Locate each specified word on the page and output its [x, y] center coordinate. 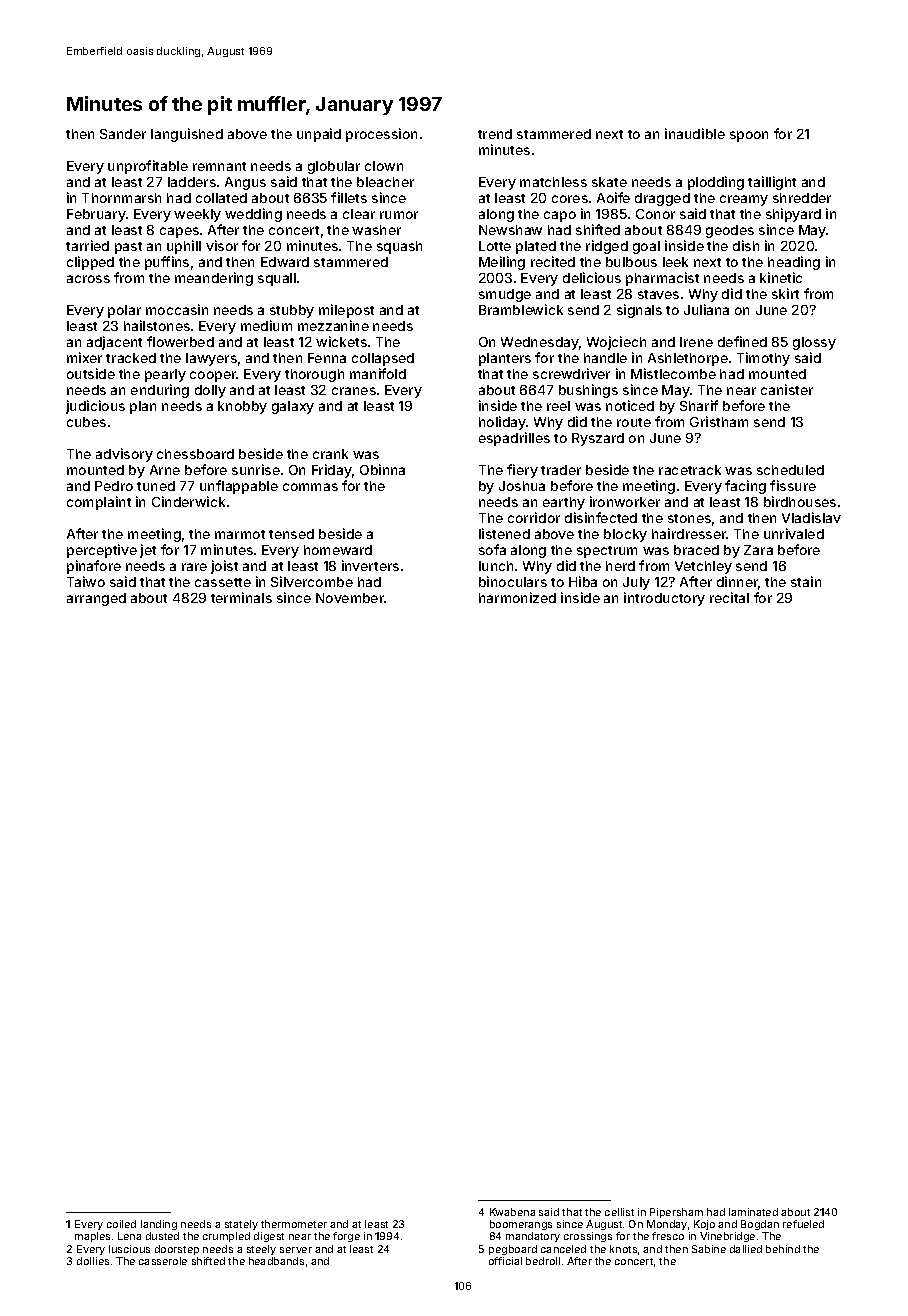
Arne [165, 470]
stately [241, 1225]
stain [806, 581]
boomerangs [521, 1225]
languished [187, 135]
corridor [534, 517]
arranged [96, 599]
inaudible [695, 133]
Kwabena [512, 1212]
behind [783, 1249]
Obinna [382, 469]
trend [495, 134]
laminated [753, 1212]
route [634, 422]
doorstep [177, 1250]
